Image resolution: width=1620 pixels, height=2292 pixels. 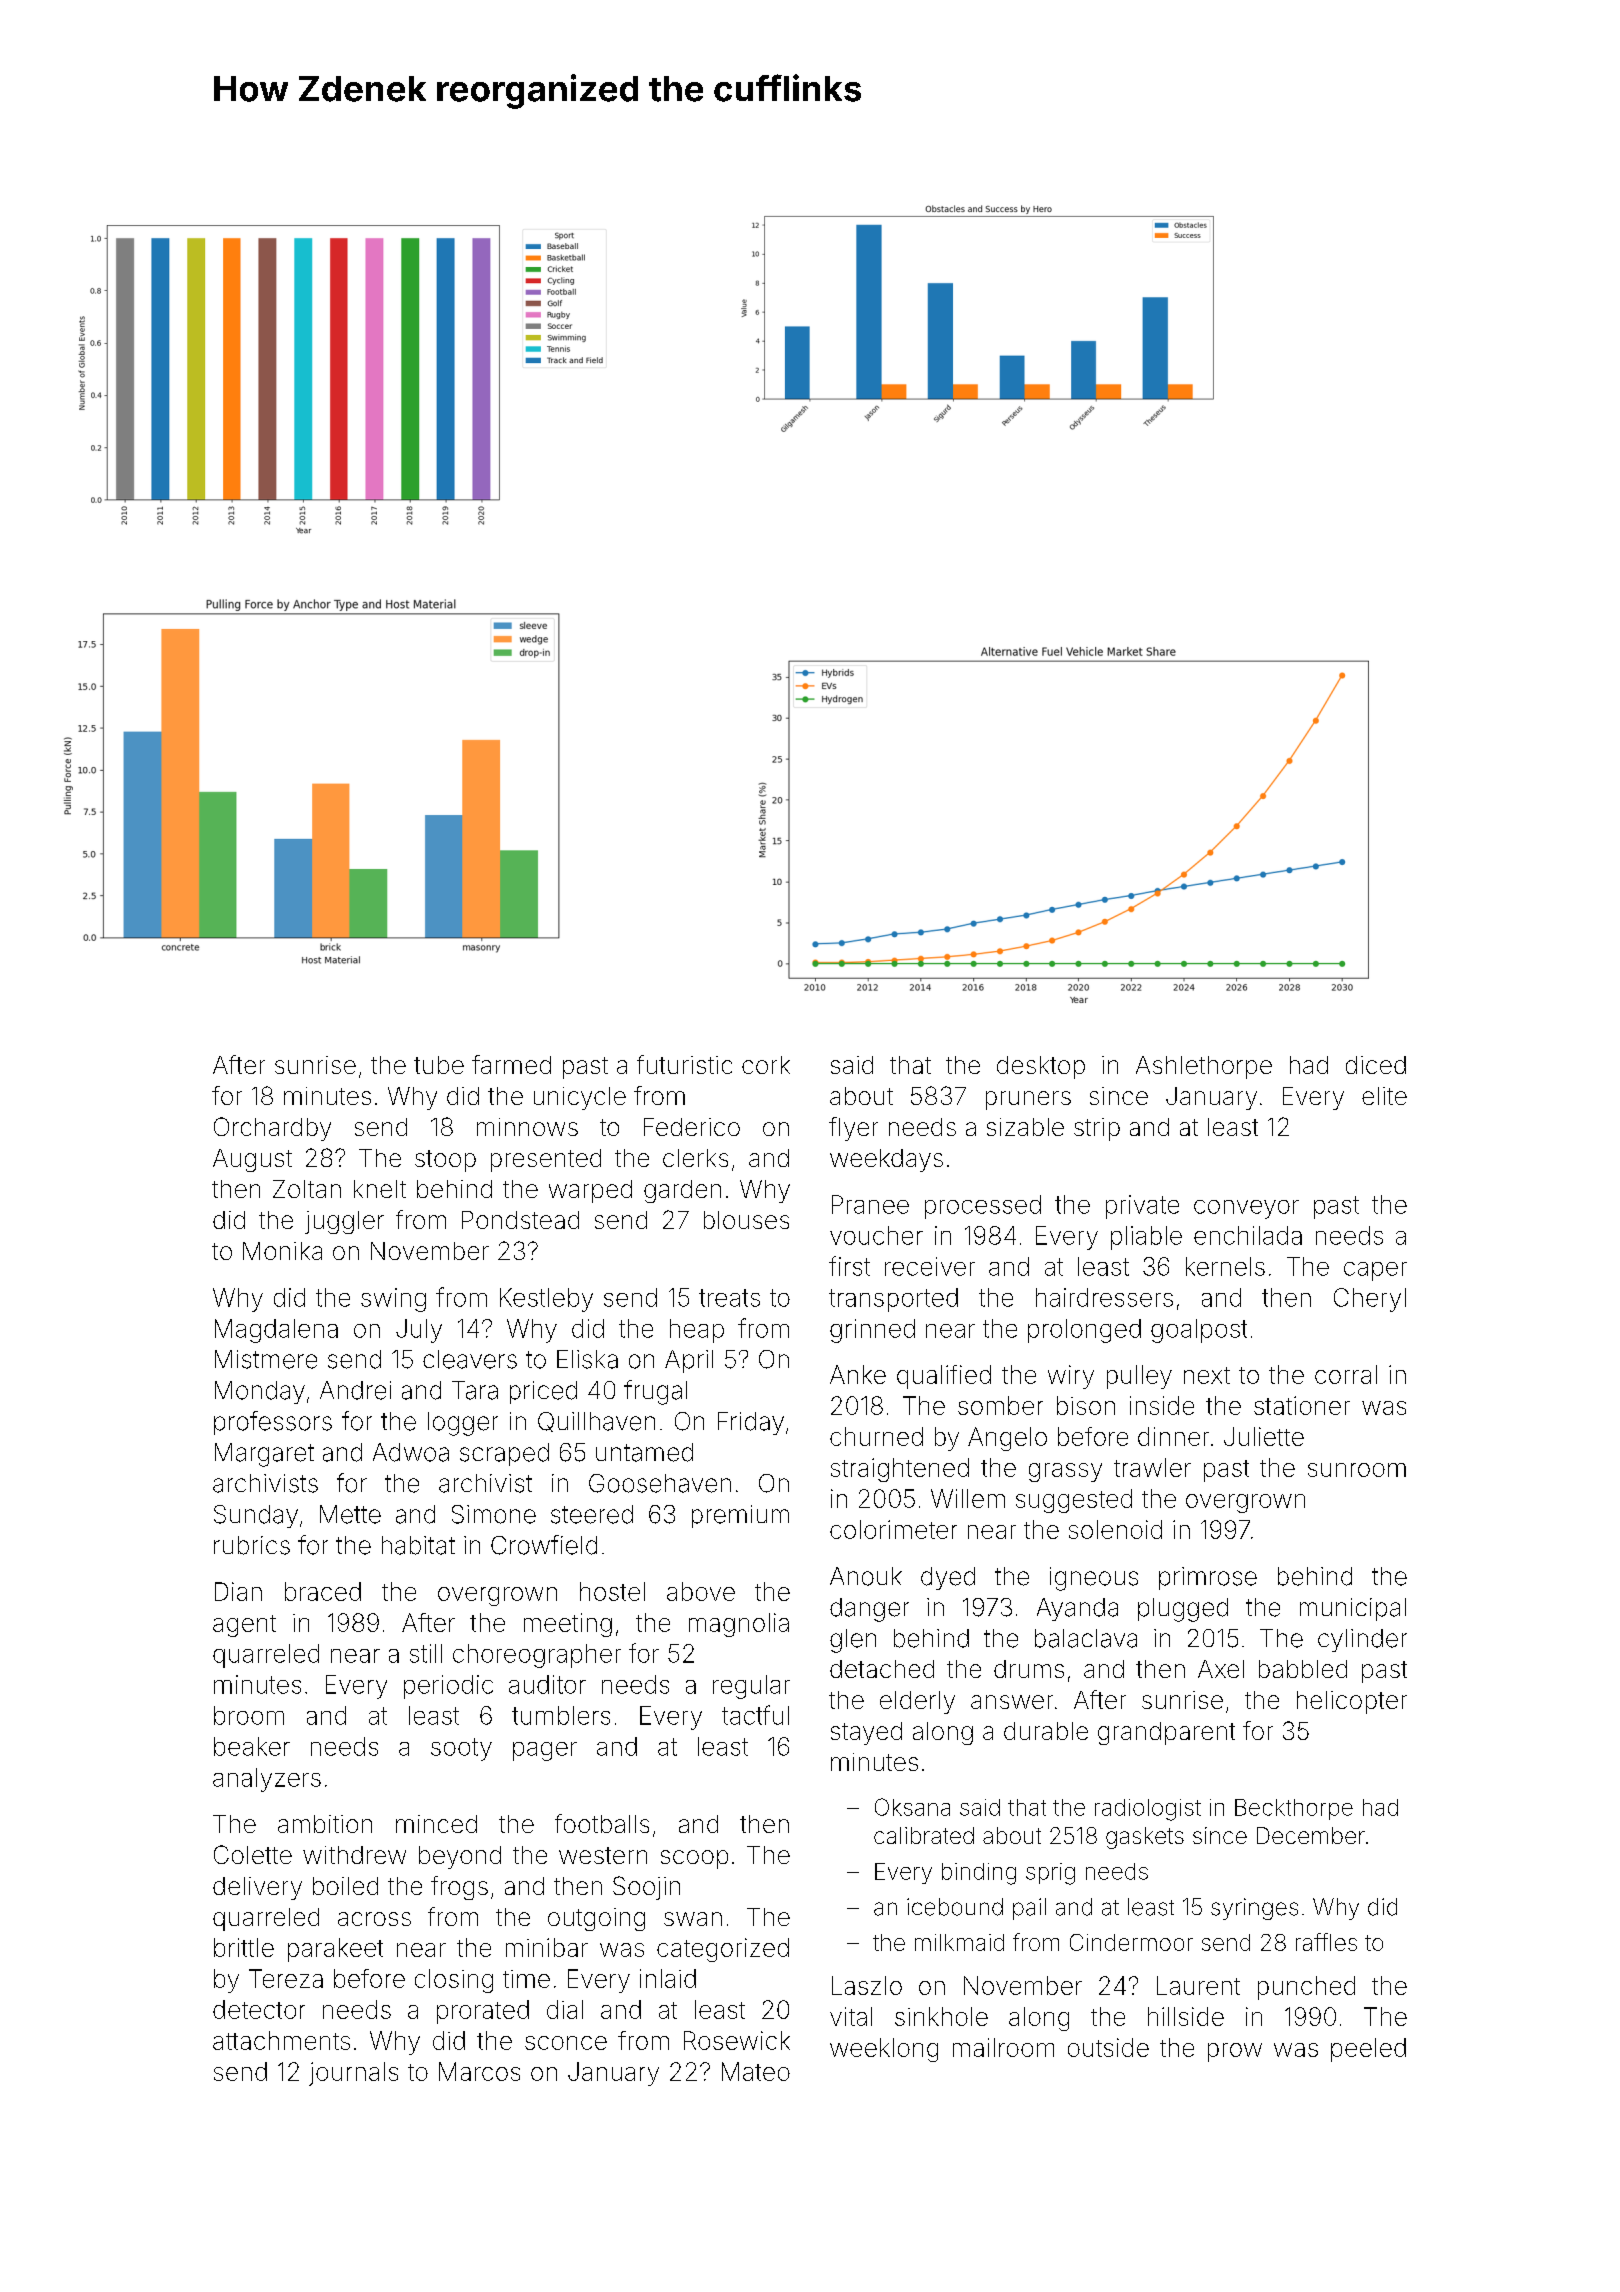 What do you see at coordinates (1376, 1065) in the document?
I see `diced` at bounding box center [1376, 1065].
